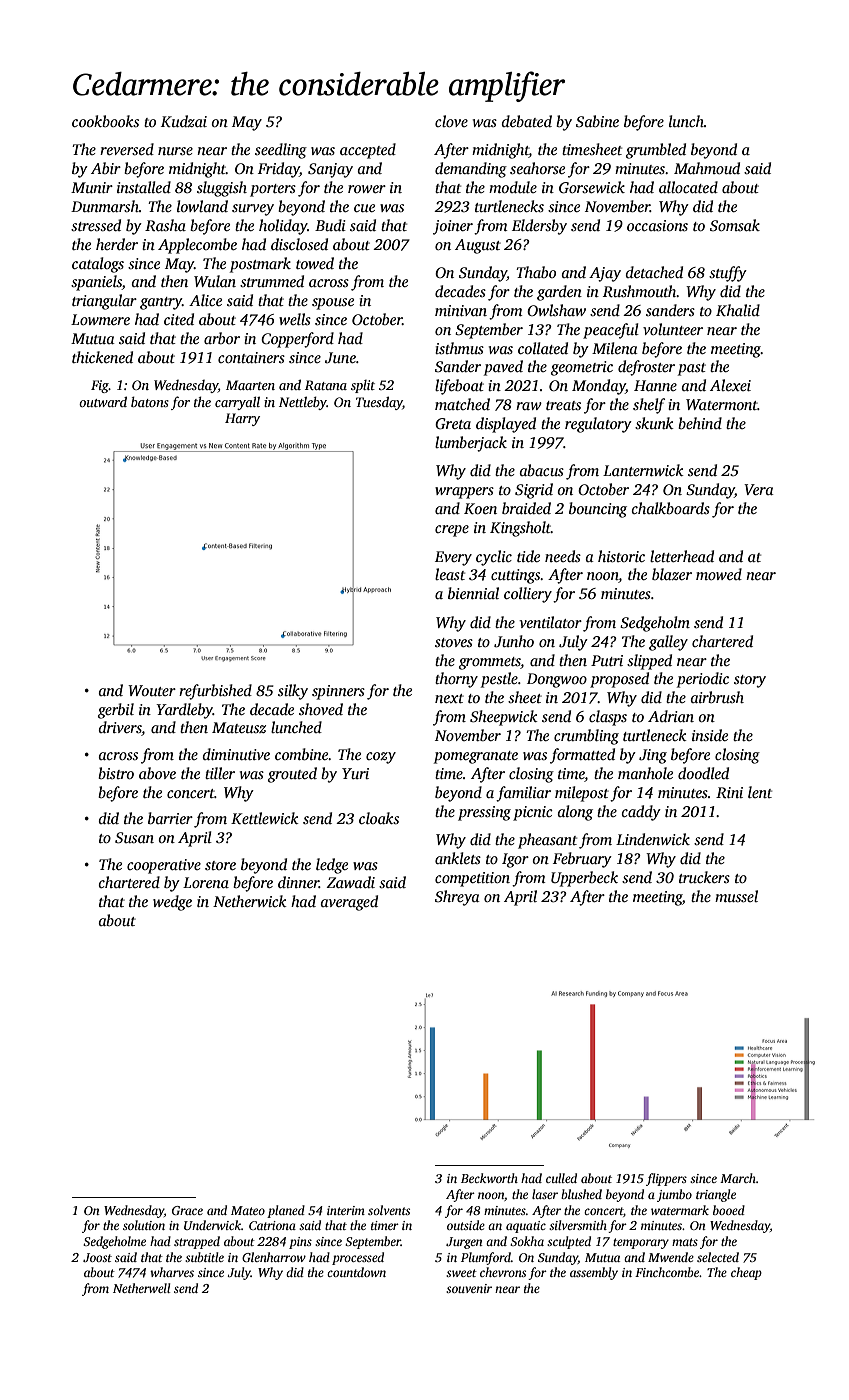 This image has height=1400, width=849. What do you see at coordinates (458, 858) in the image?
I see `anklets` at bounding box center [458, 858].
